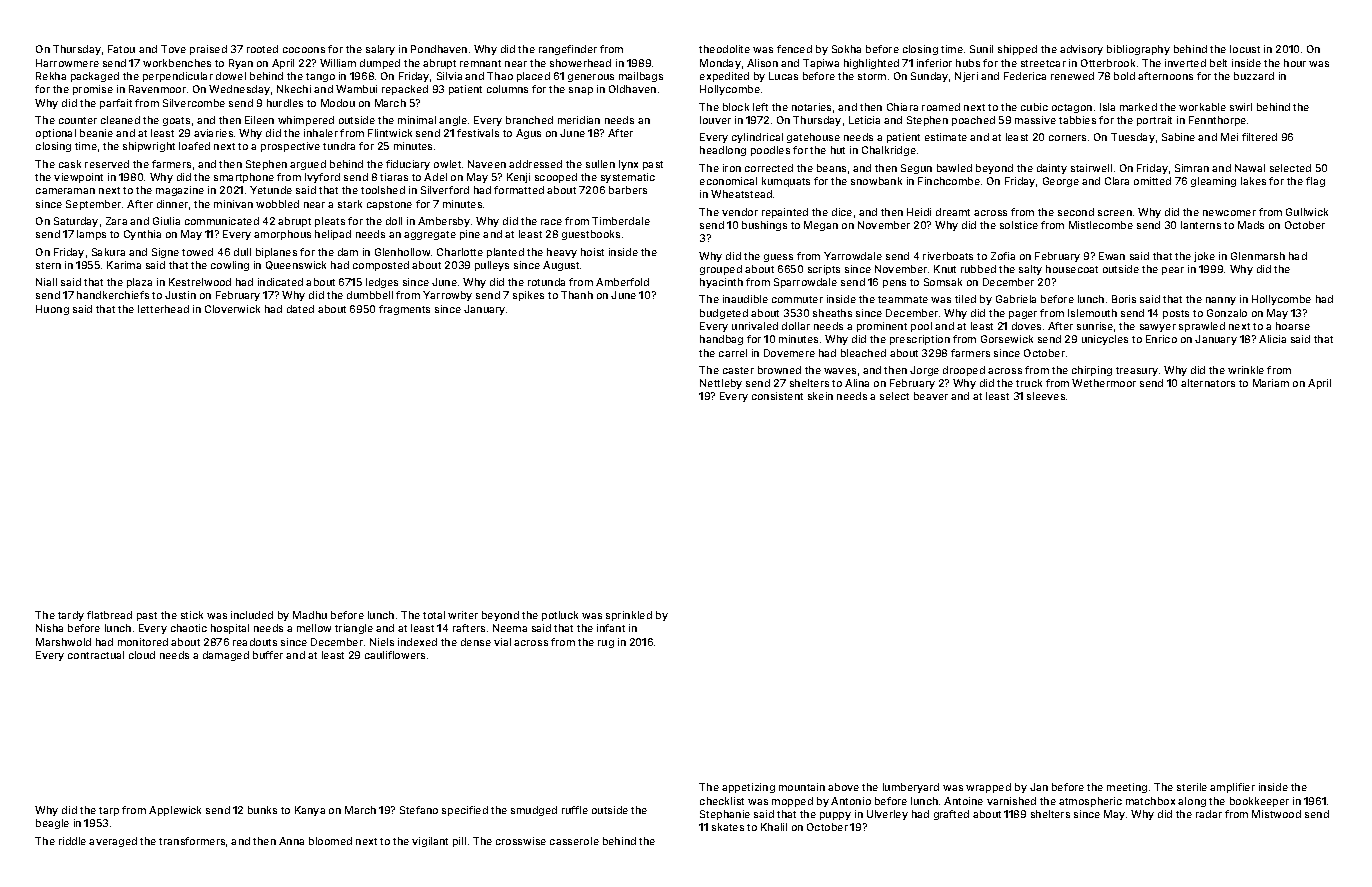  I want to click on Harrowmere, so click(67, 63).
